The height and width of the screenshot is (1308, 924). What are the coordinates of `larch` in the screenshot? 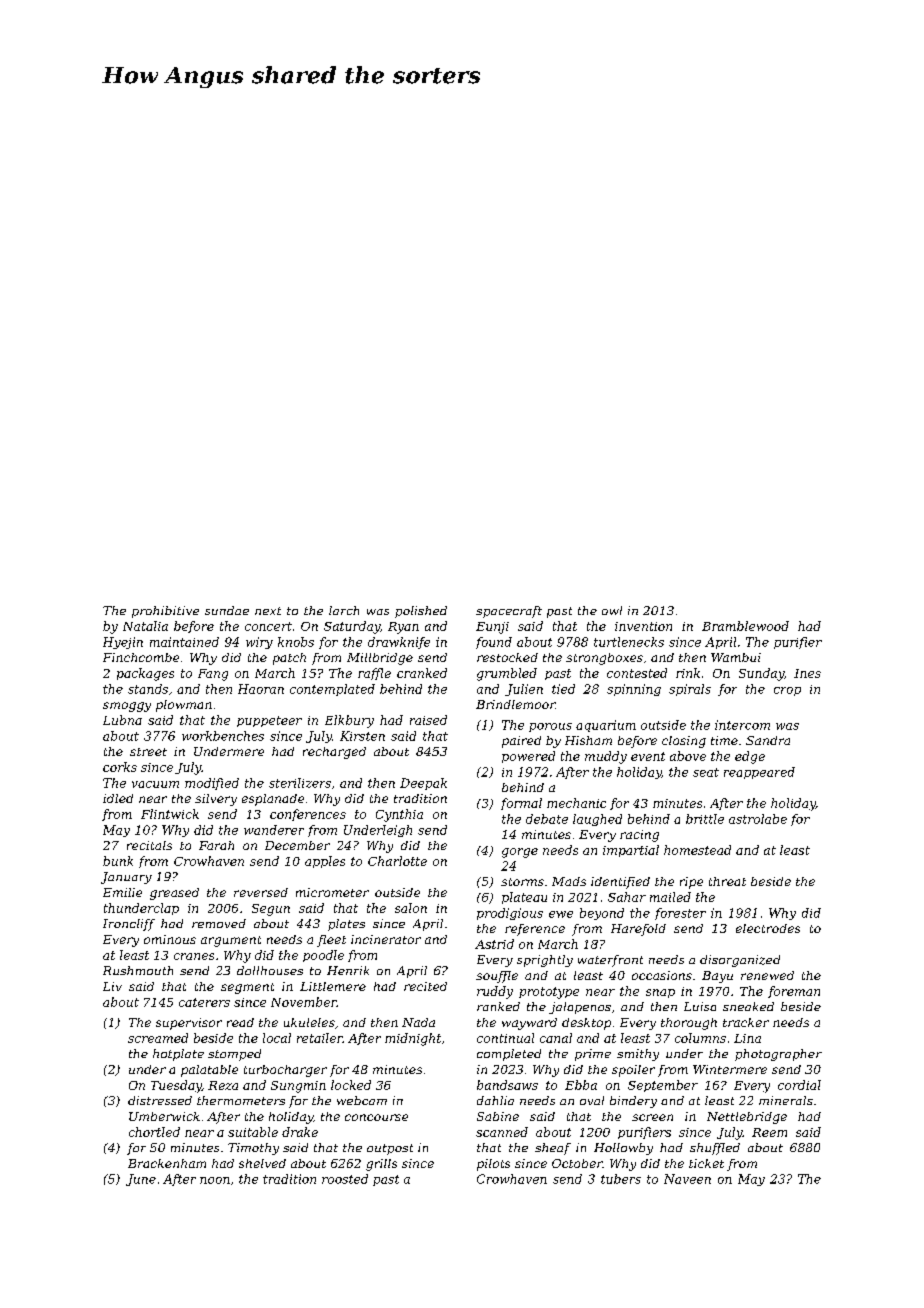 It's located at (344, 610).
